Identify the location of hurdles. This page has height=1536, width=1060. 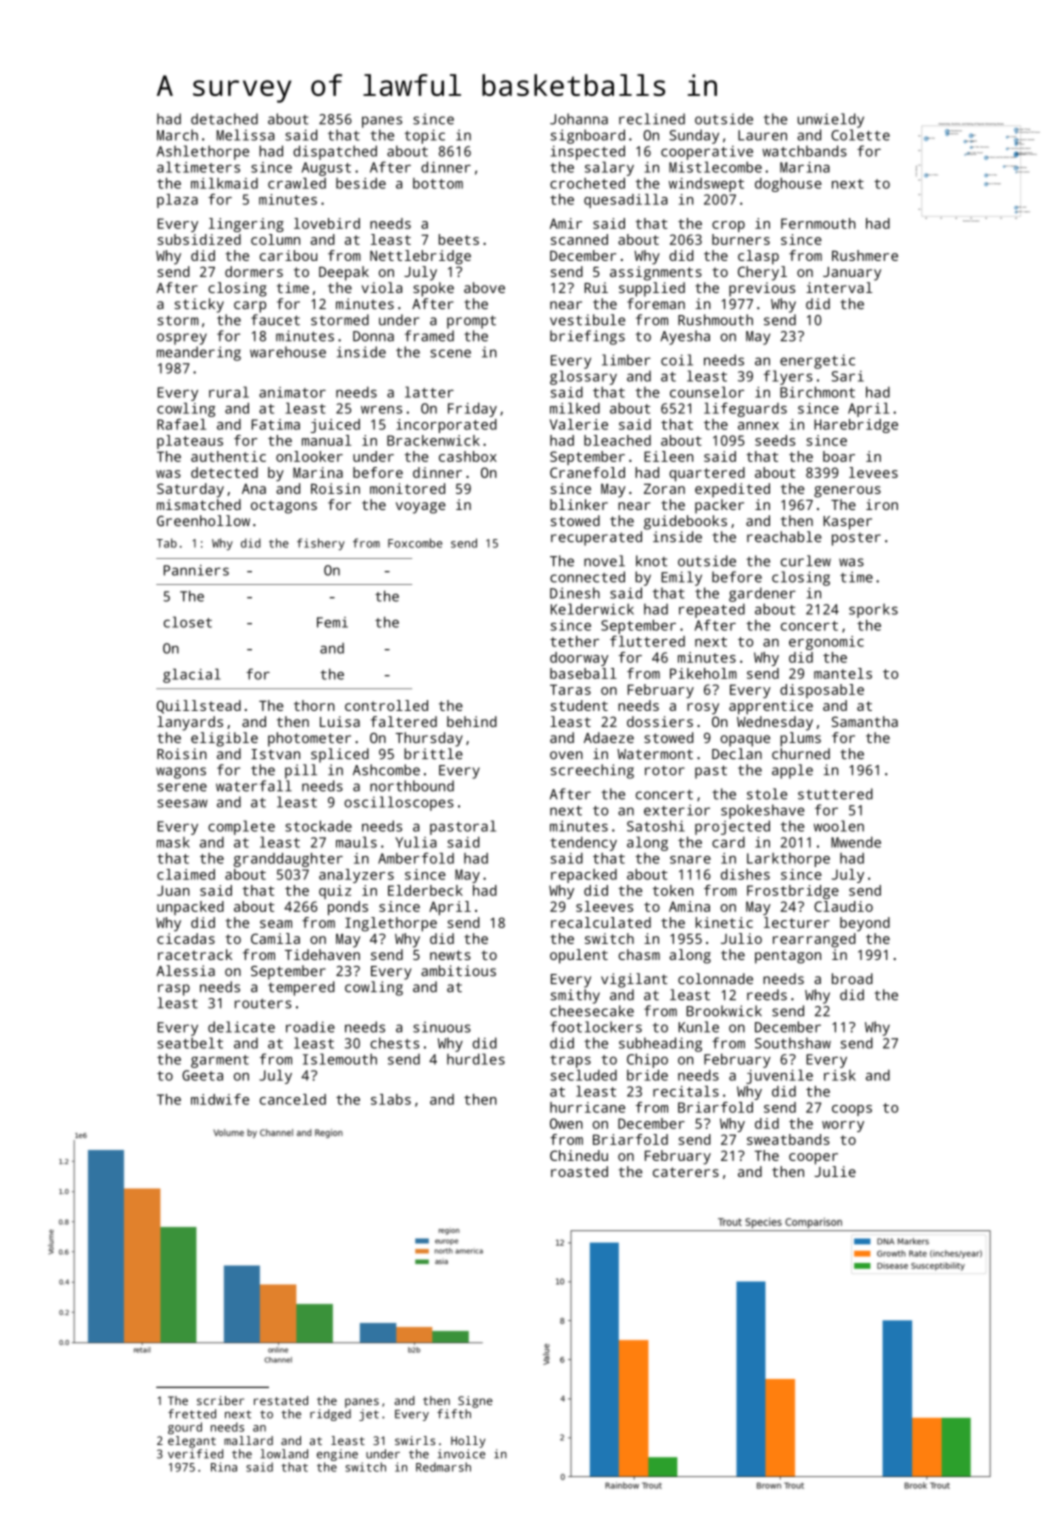
(476, 1059).
